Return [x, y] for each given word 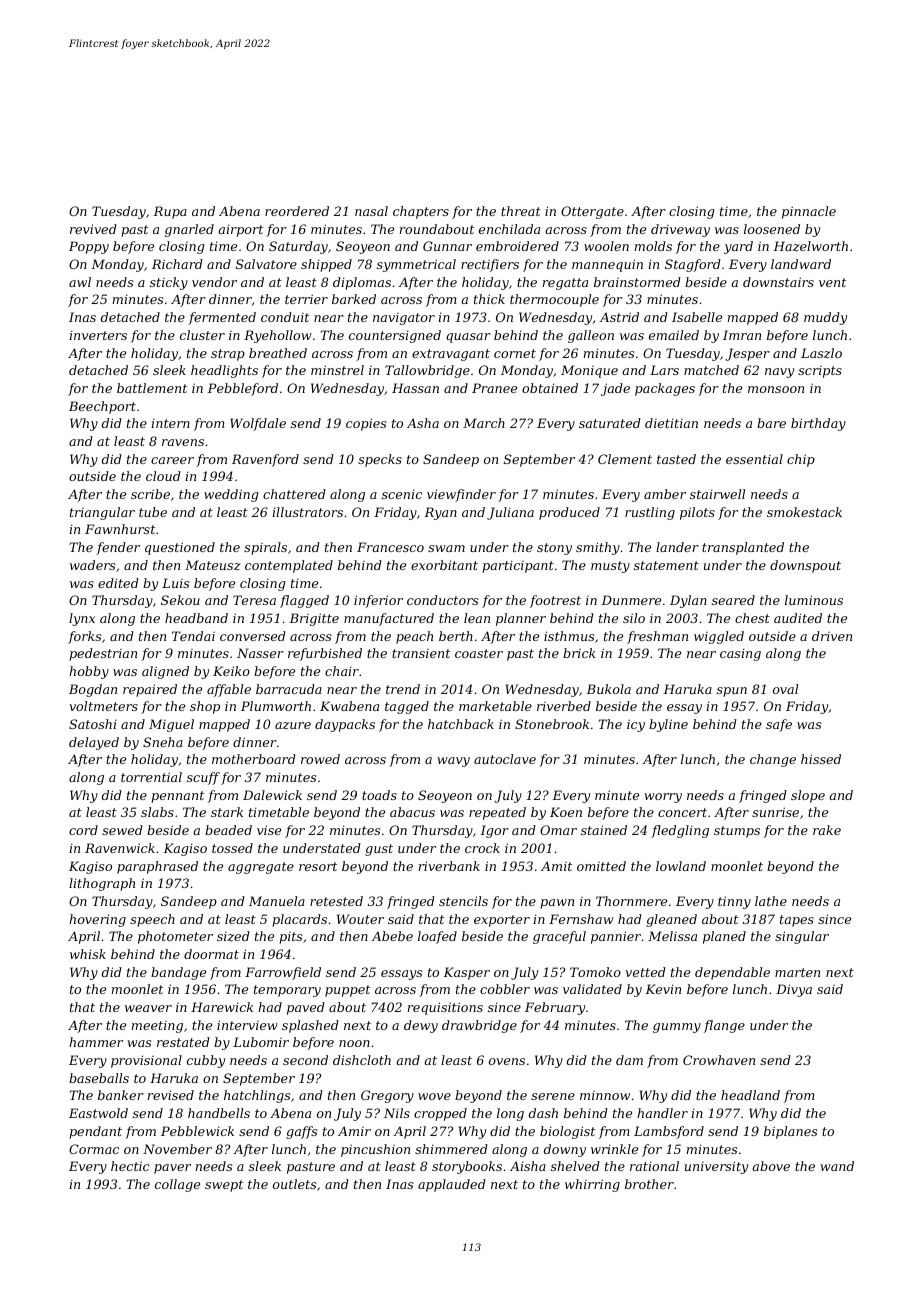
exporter [502, 921]
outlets [294, 1184]
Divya [794, 990]
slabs [157, 812]
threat [521, 211]
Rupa [170, 212]
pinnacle [809, 212]
